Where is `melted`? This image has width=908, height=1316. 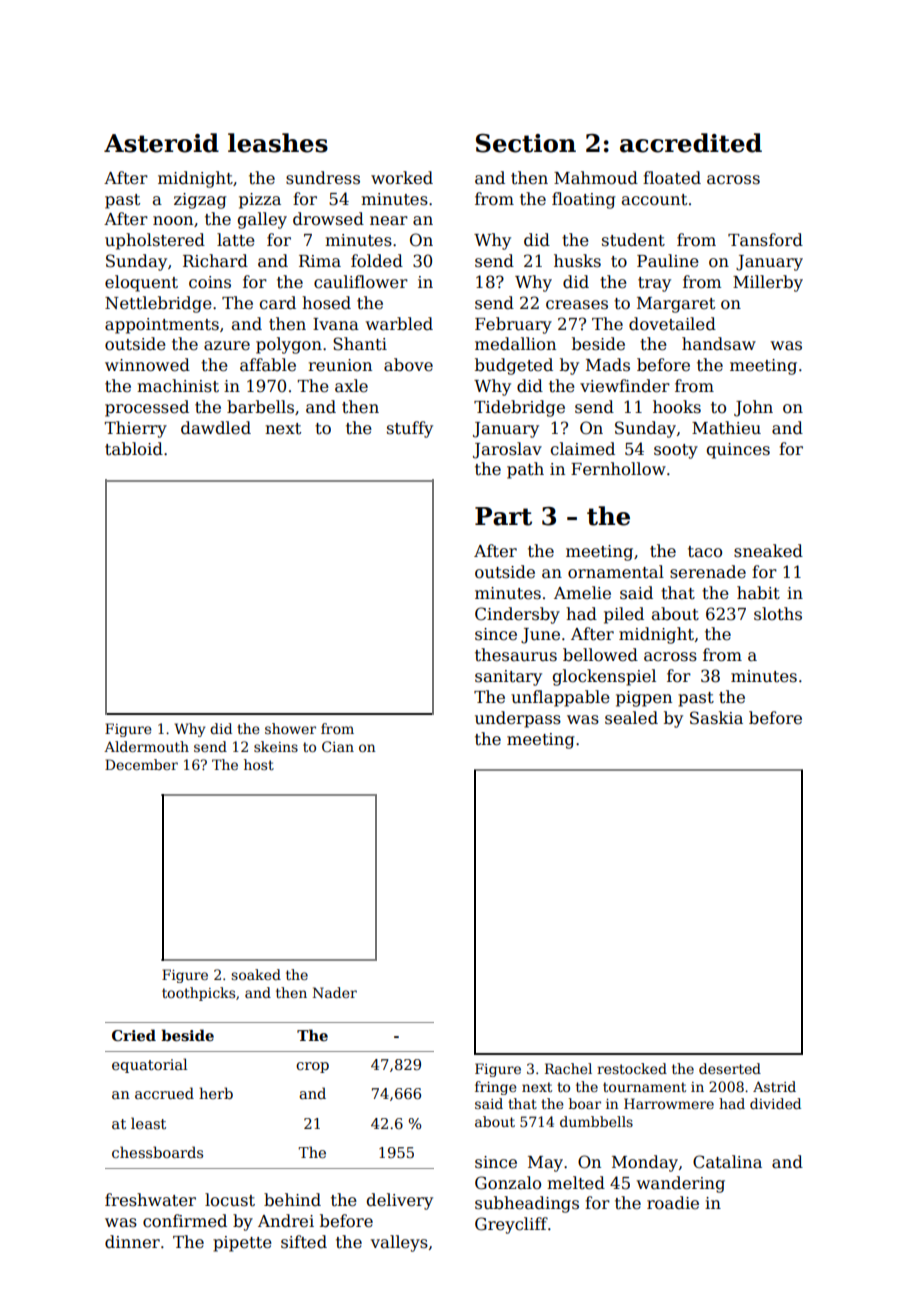
melted is located at coordinates (576, 1183).
